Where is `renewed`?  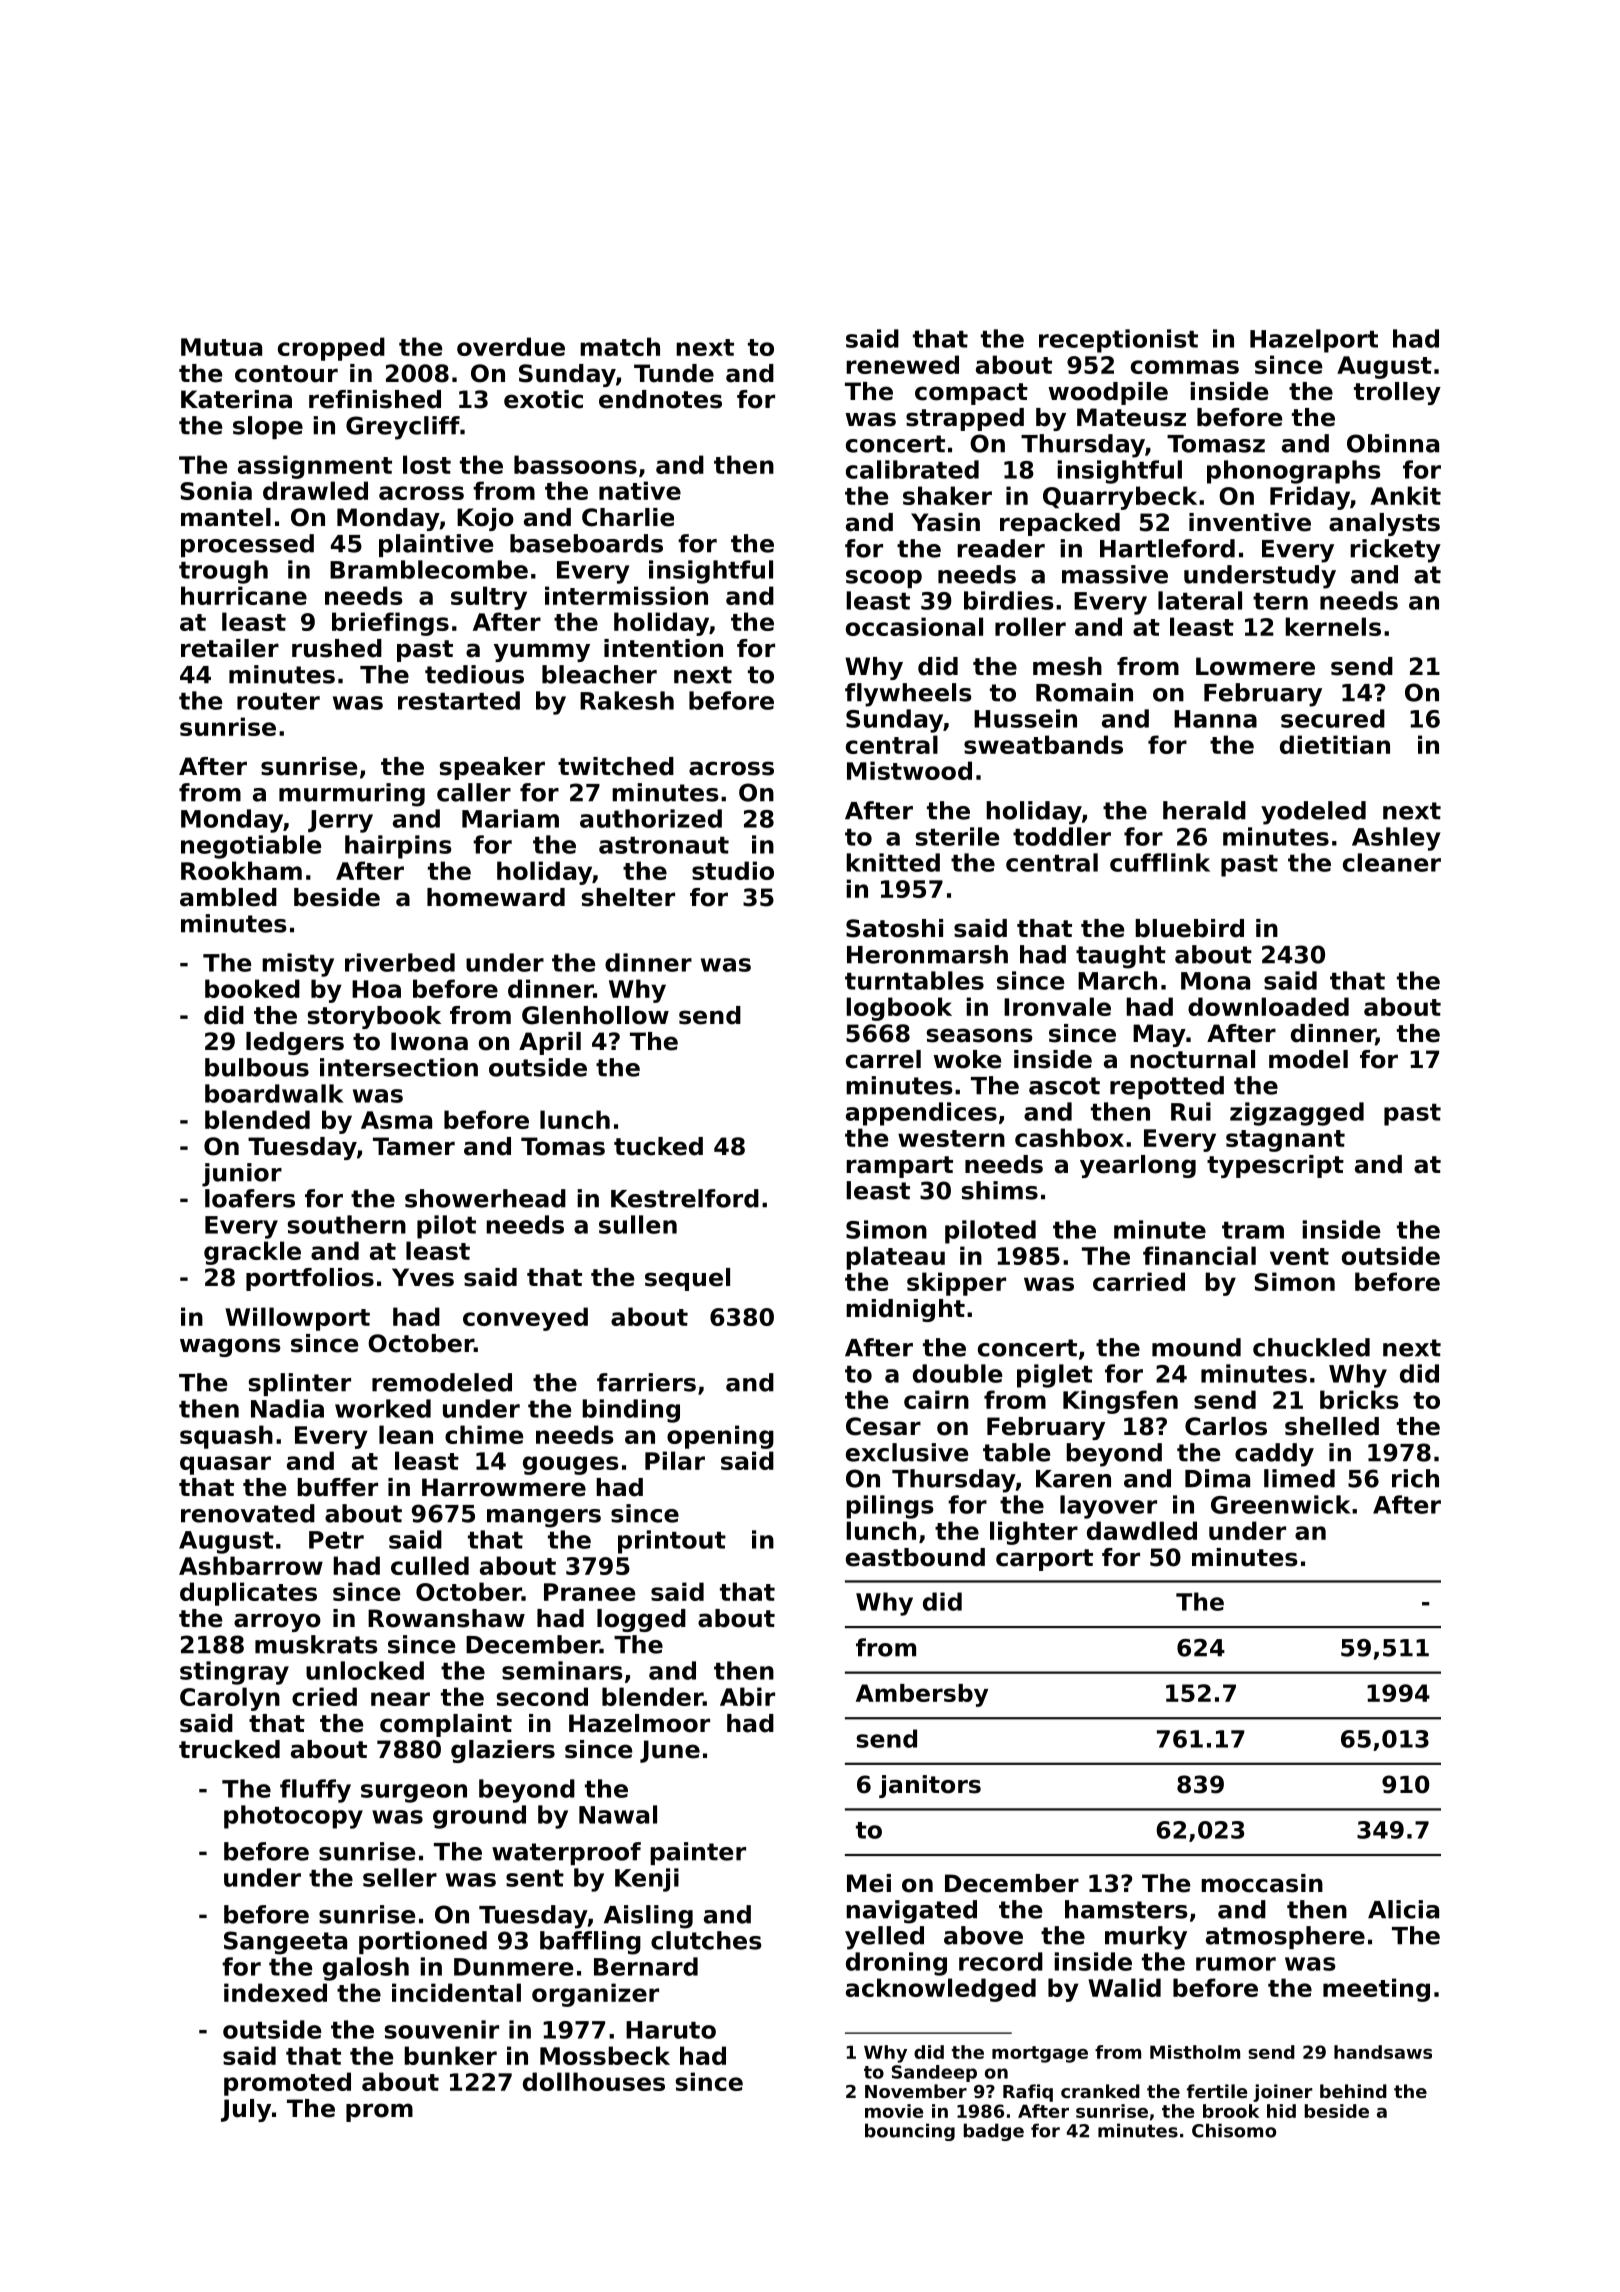
renewed is located at coordinates (902, 364).
